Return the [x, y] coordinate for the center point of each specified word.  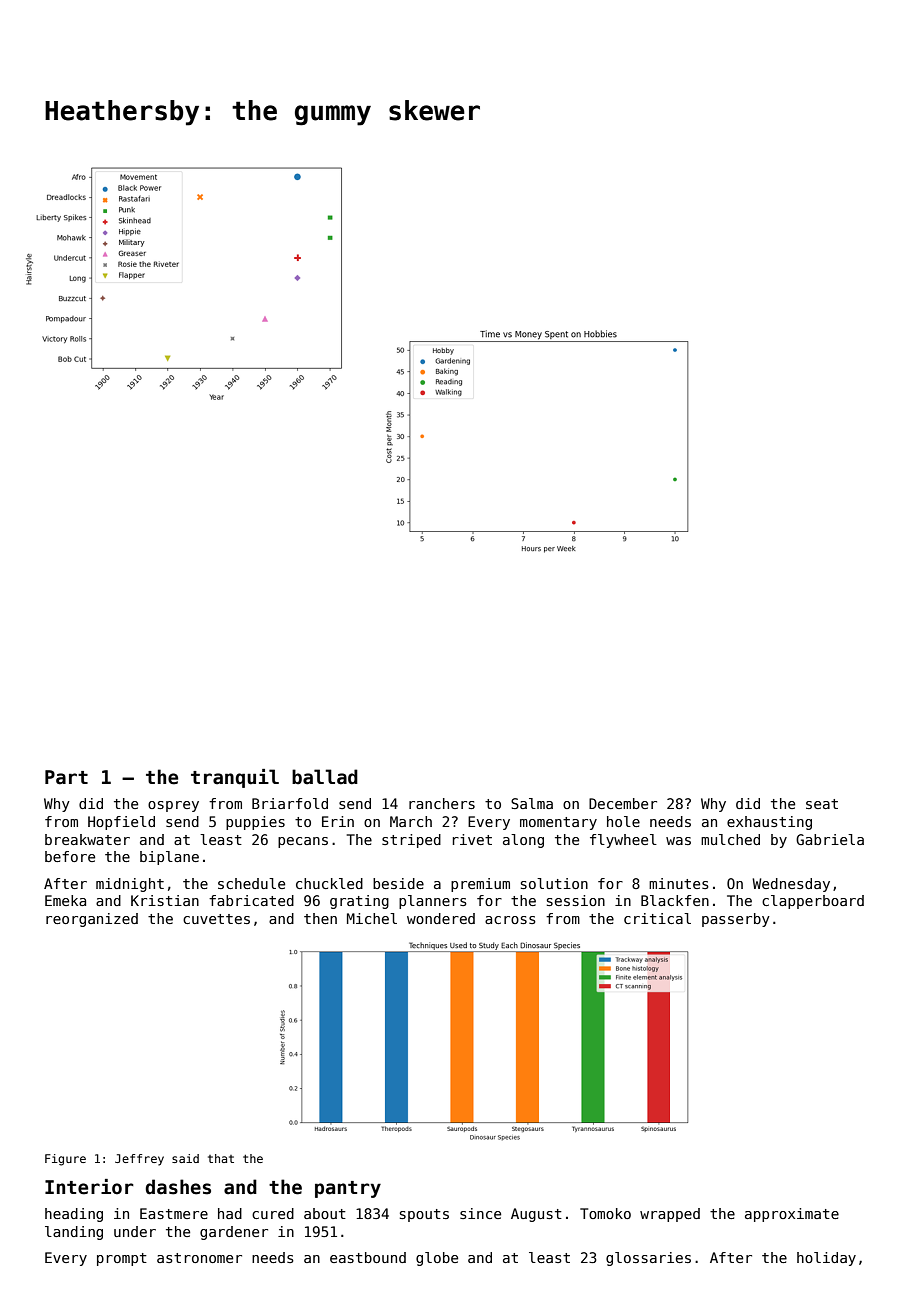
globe [437, 1259]
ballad [325, 777]
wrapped [670, 1215]
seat [822, 804]
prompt [122, 1259]
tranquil [235, 778]
